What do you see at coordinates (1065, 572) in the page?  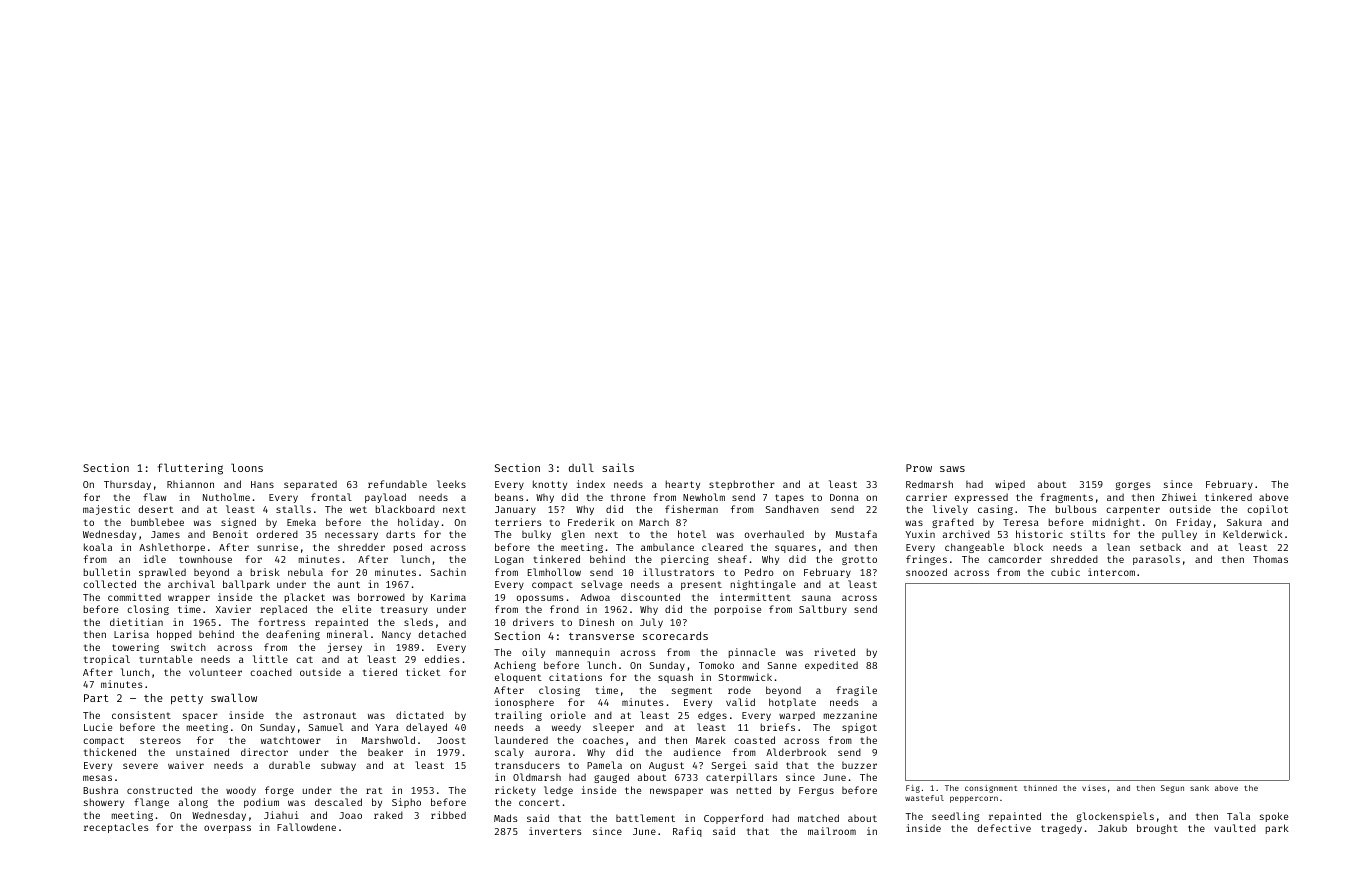 I see `cubic` at bounding box center [1065, 572].
